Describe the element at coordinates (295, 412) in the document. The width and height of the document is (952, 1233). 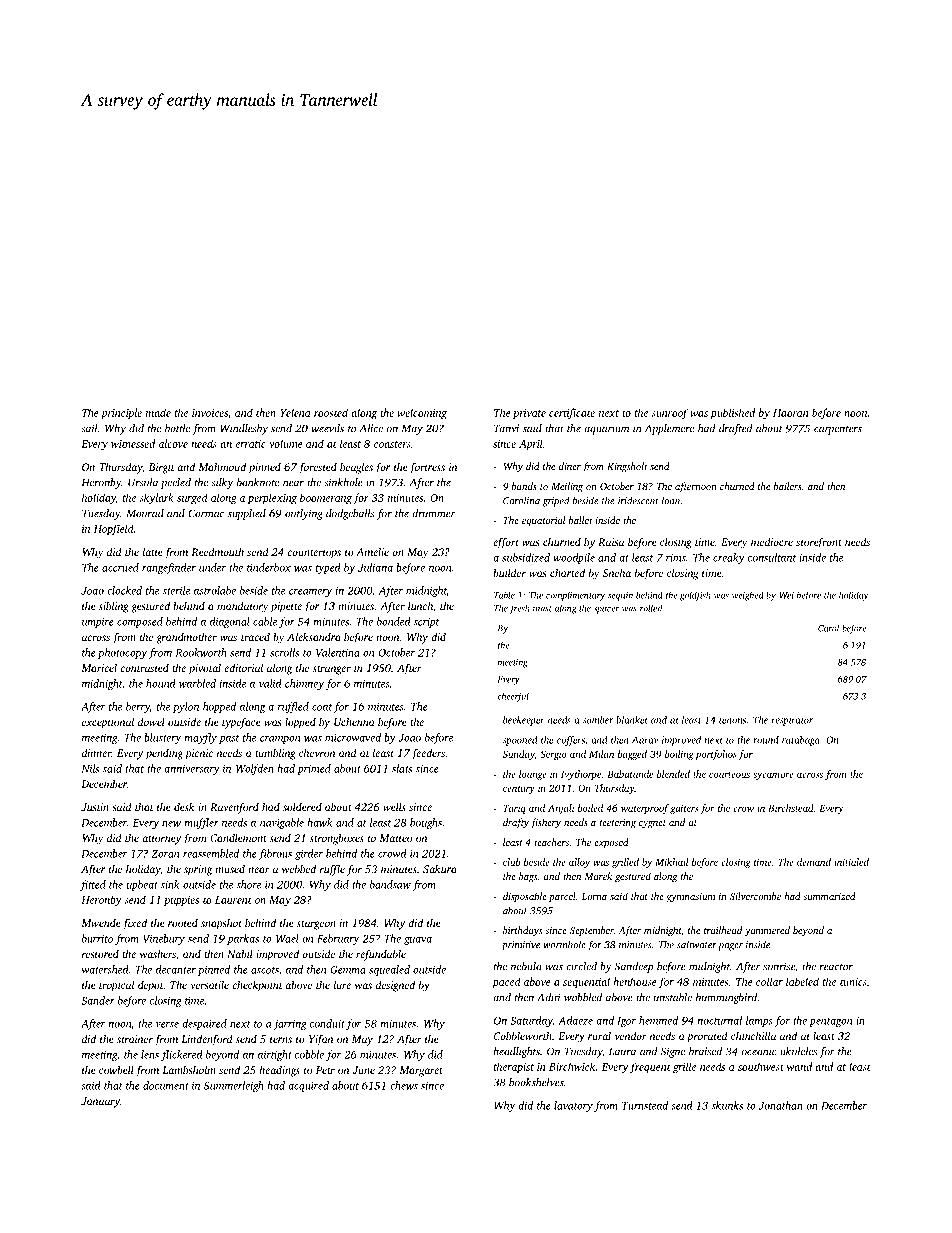
I see `Yelena` at that location.
